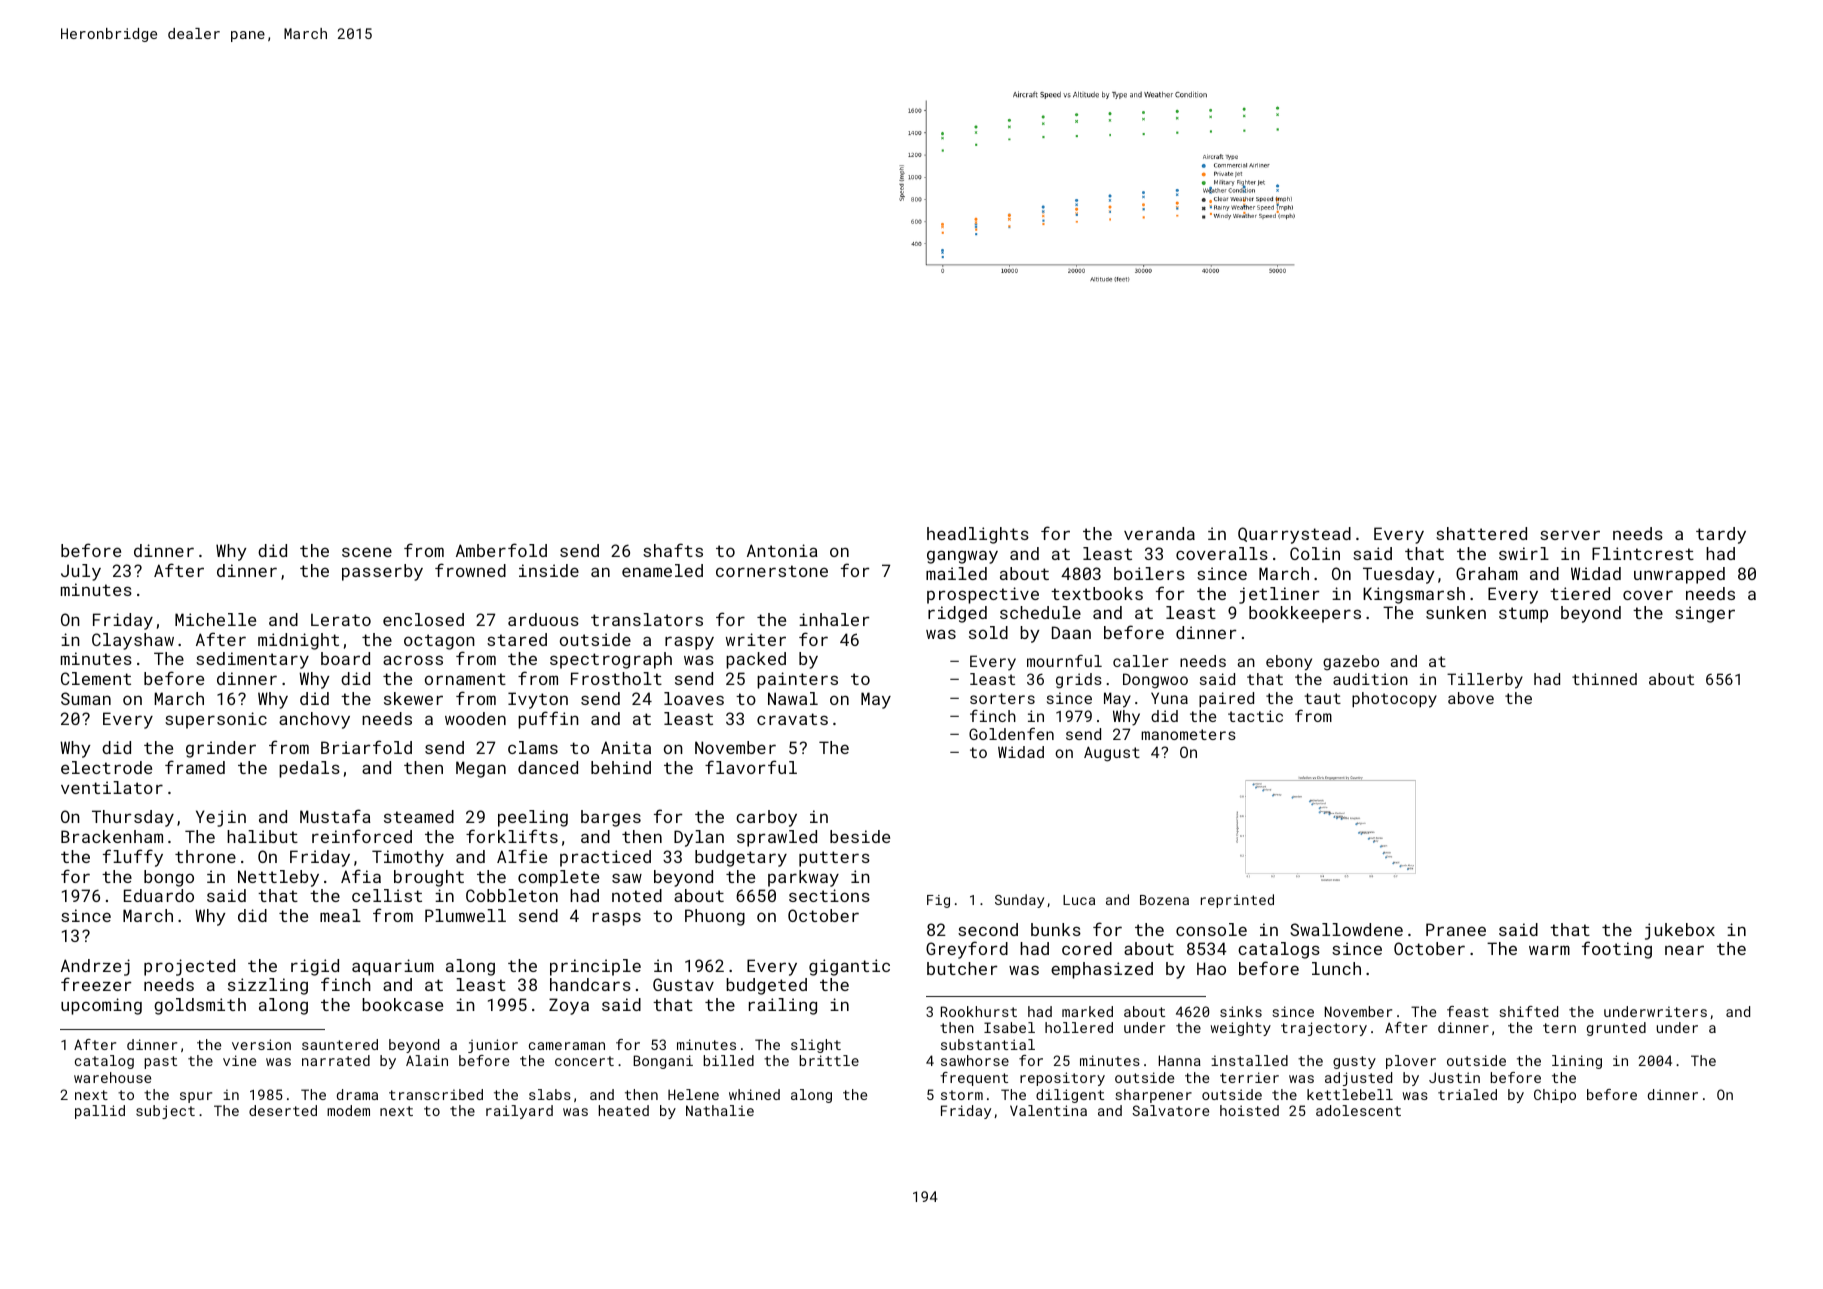 The height and width of the image is (1289, 1823). What do you see at coordinates (1411, 1062) in the image?
I see `plover` at bounding box center [1411, 1062].
